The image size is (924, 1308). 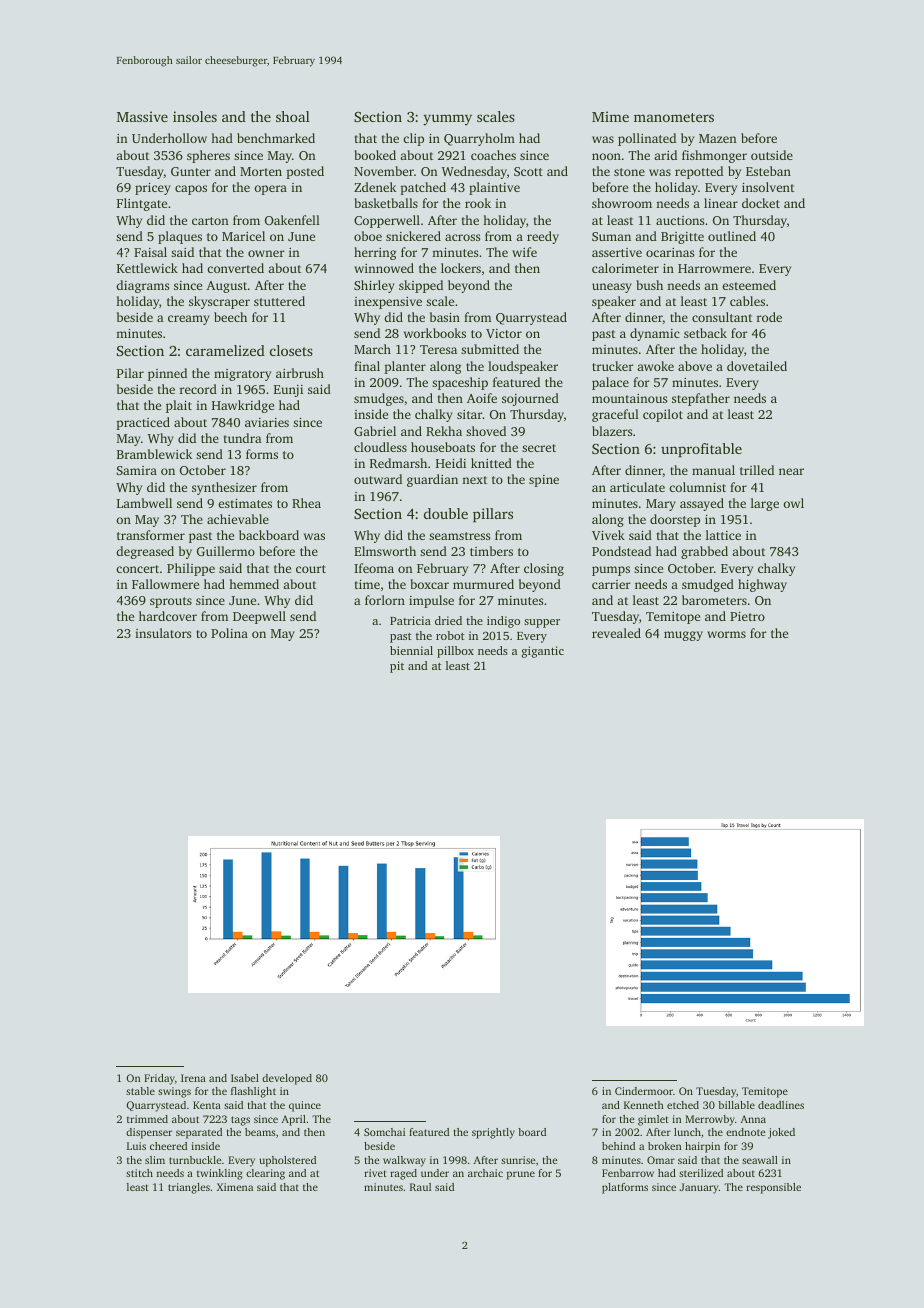 I want to click on developed, so click(x=287, y=1079).
